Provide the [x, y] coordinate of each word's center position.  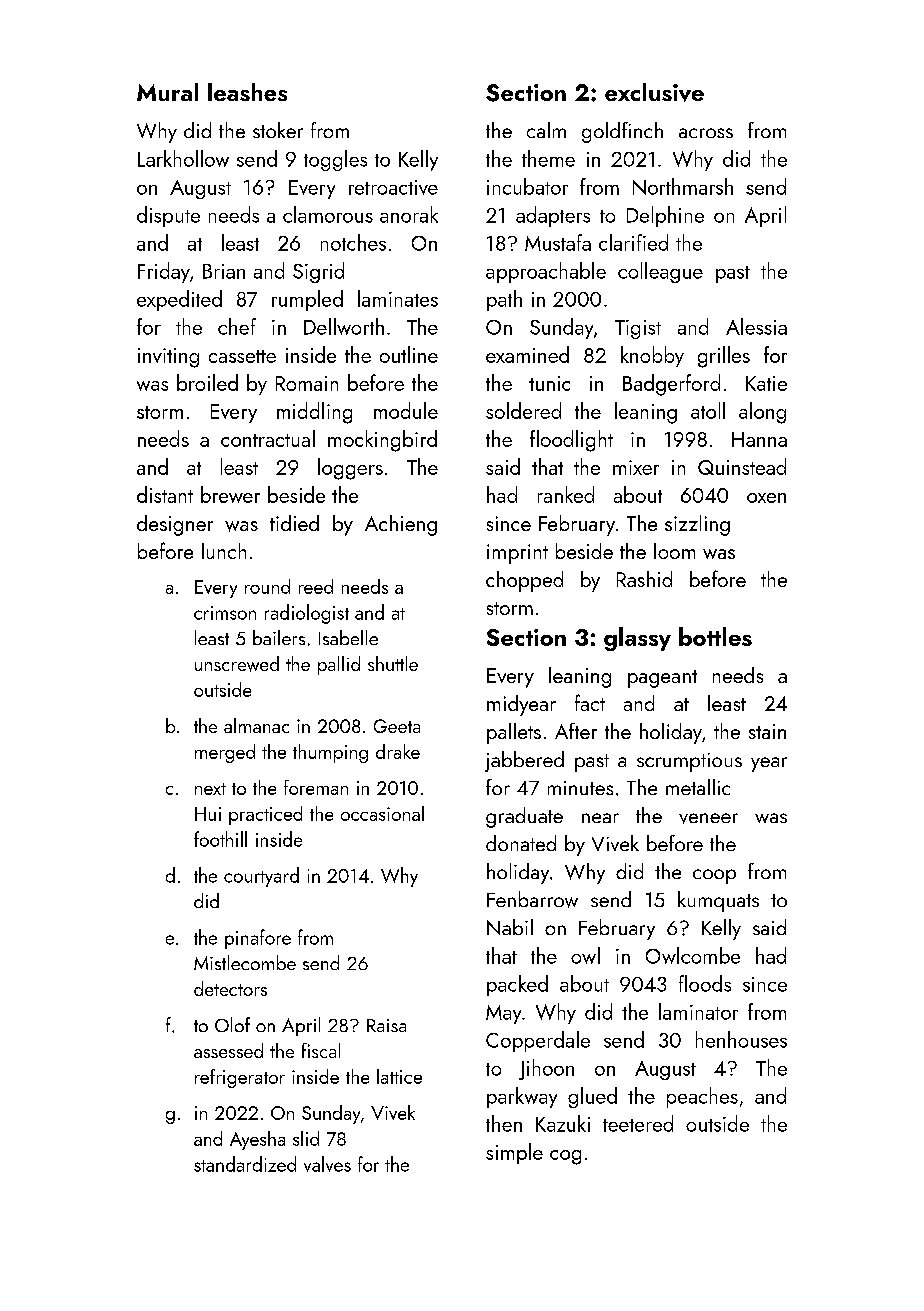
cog [565, 1157]
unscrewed [237, 664]
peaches [702, 1097]
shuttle [393, 663]
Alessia [756, 326]
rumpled [307, 300]
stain [767, 731]
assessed [228, 1050]
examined [527, 354]
